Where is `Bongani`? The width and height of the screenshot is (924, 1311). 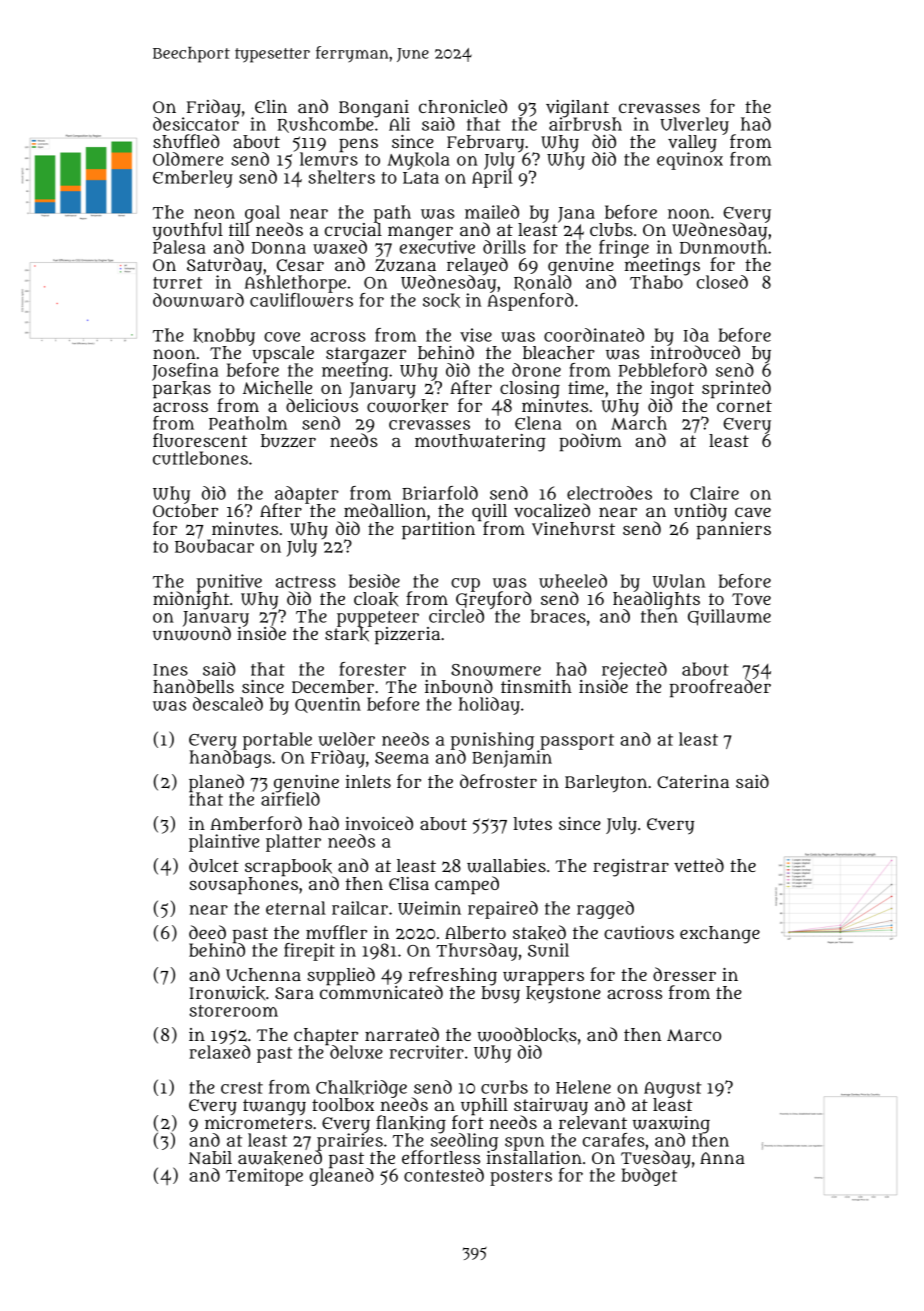
Bongani is located at coordinates (374, 109).
